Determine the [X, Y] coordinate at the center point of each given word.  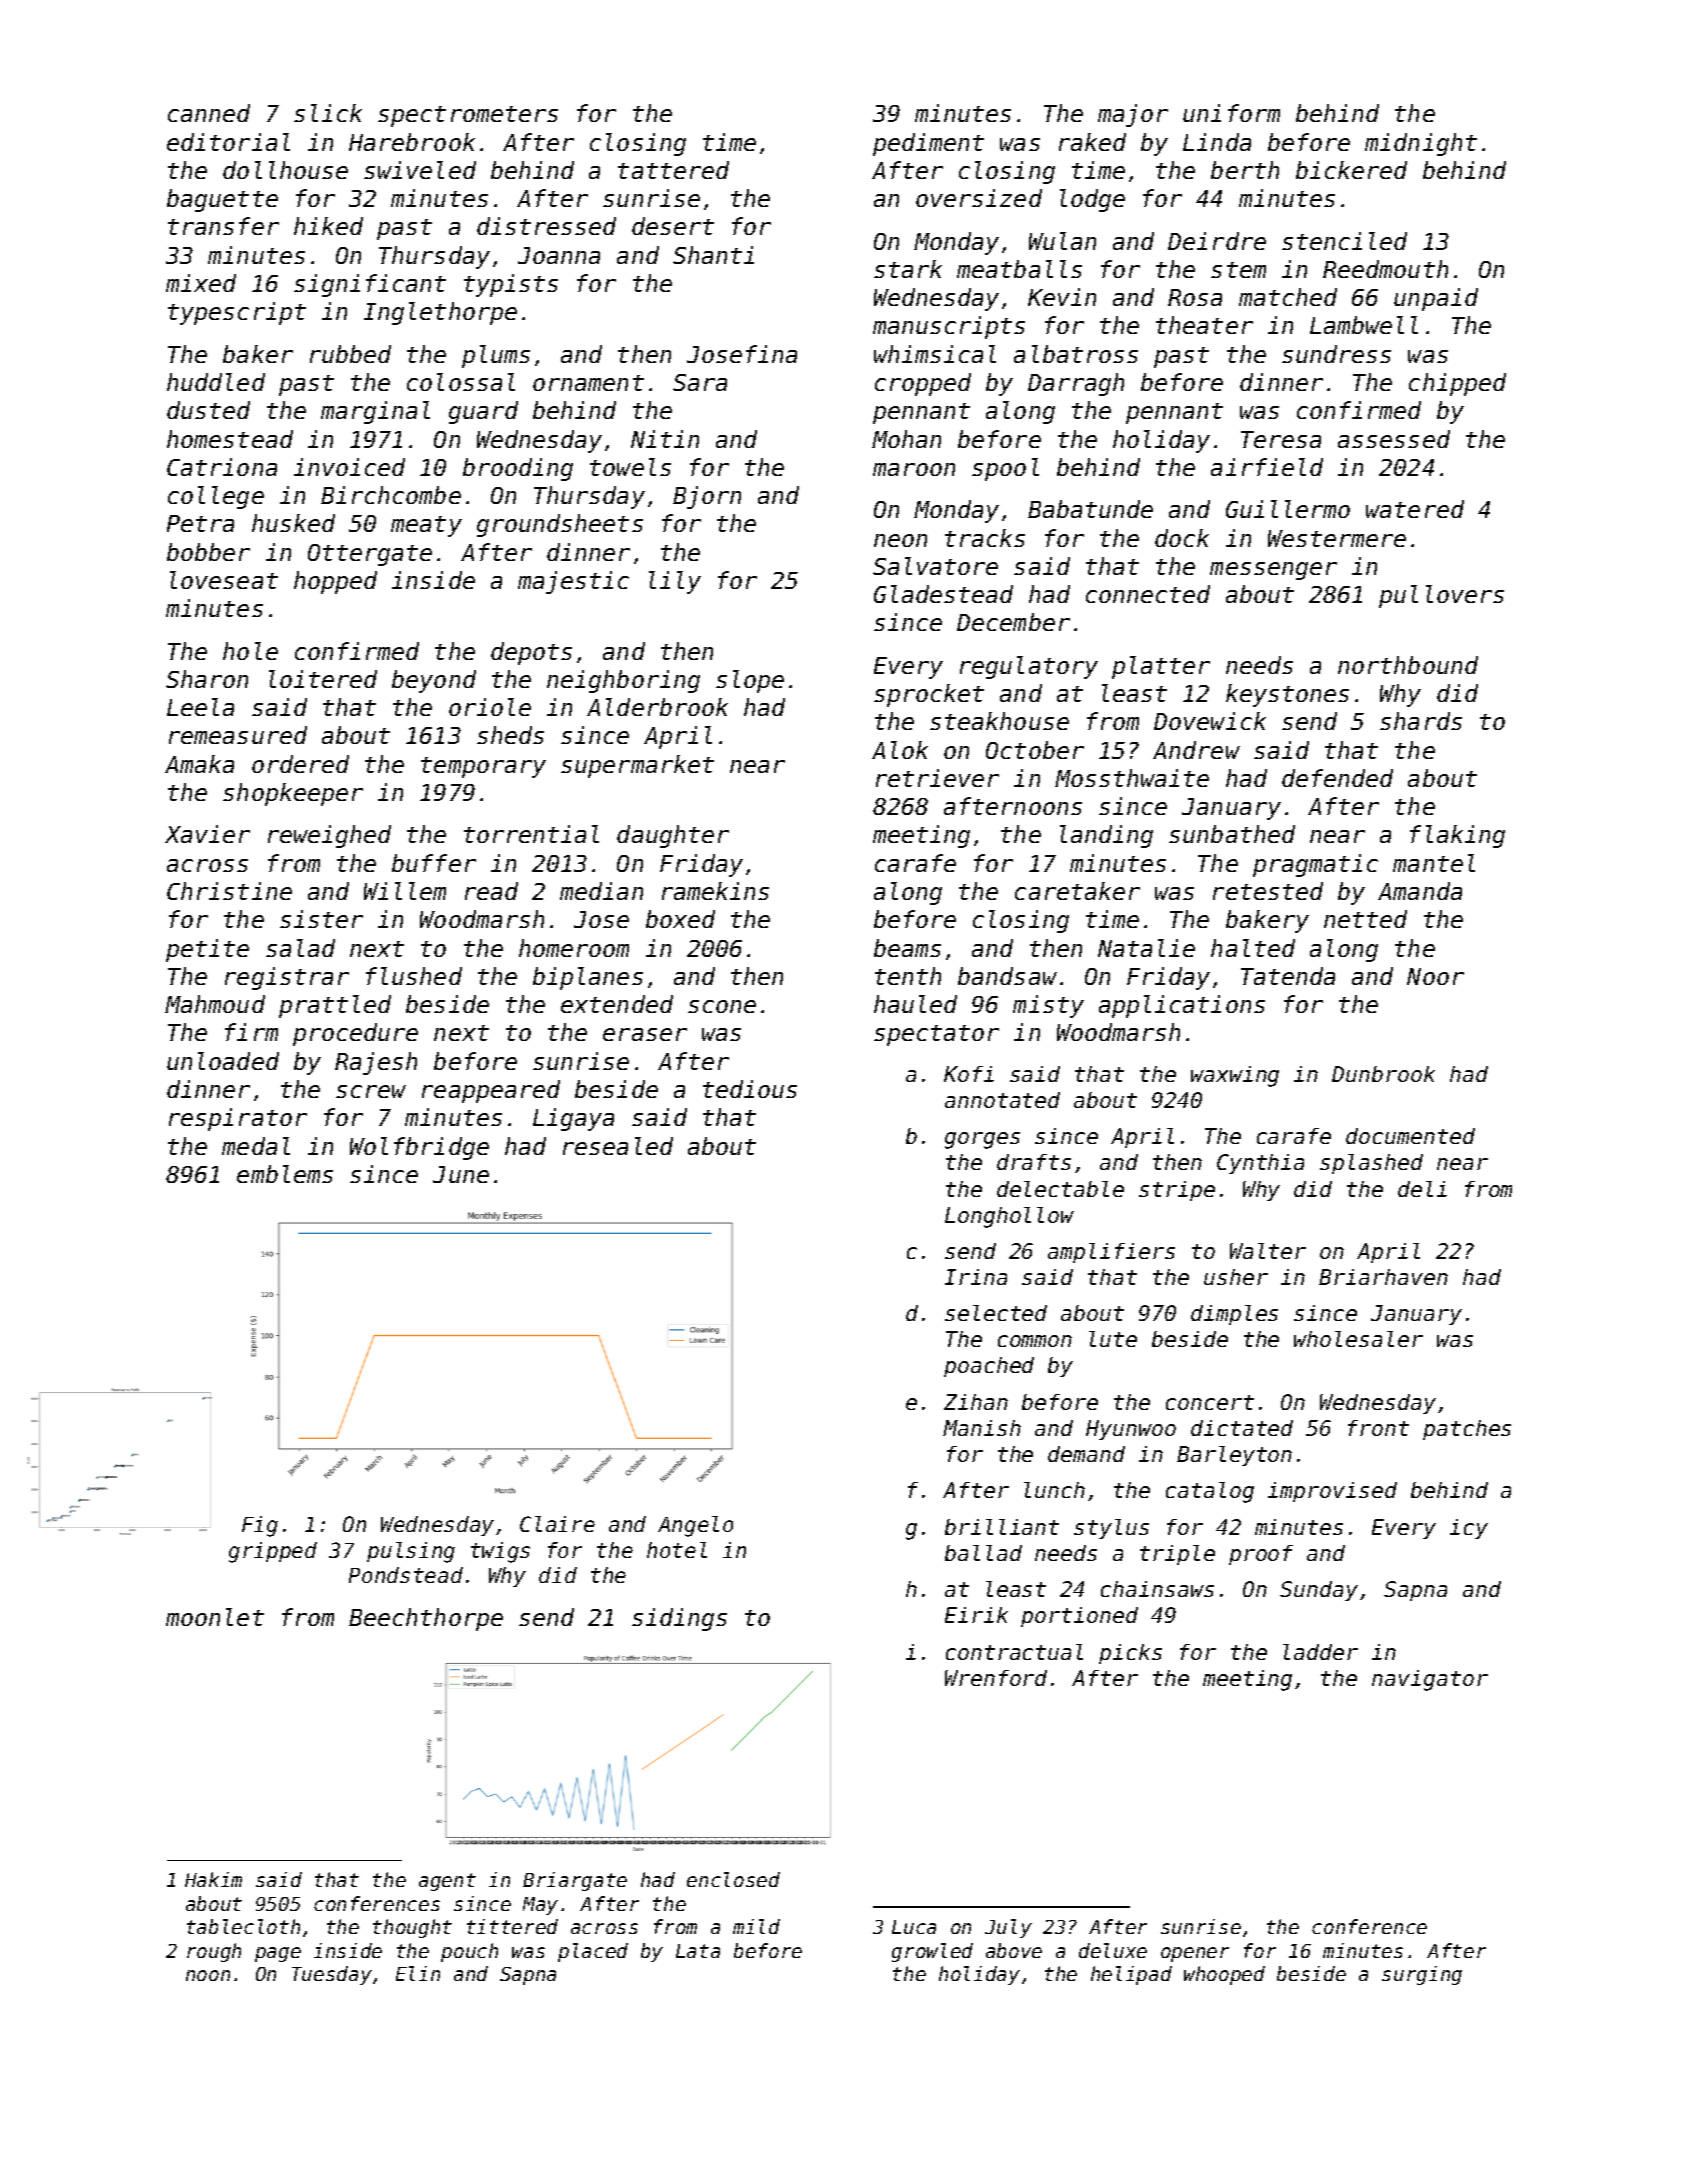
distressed [546, 226]
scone [722, 1006]
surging [1422, 1975]
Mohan [906, 439]
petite [207, 950]
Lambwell [1364, 325]
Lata [698, 1951]
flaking [1457, 836]
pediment [928, 144]
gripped [273, 1552]
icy [1469, 1529]
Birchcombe [391, 495]
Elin [418, 1973]
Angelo [695, 1526]
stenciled [1344, 241]
